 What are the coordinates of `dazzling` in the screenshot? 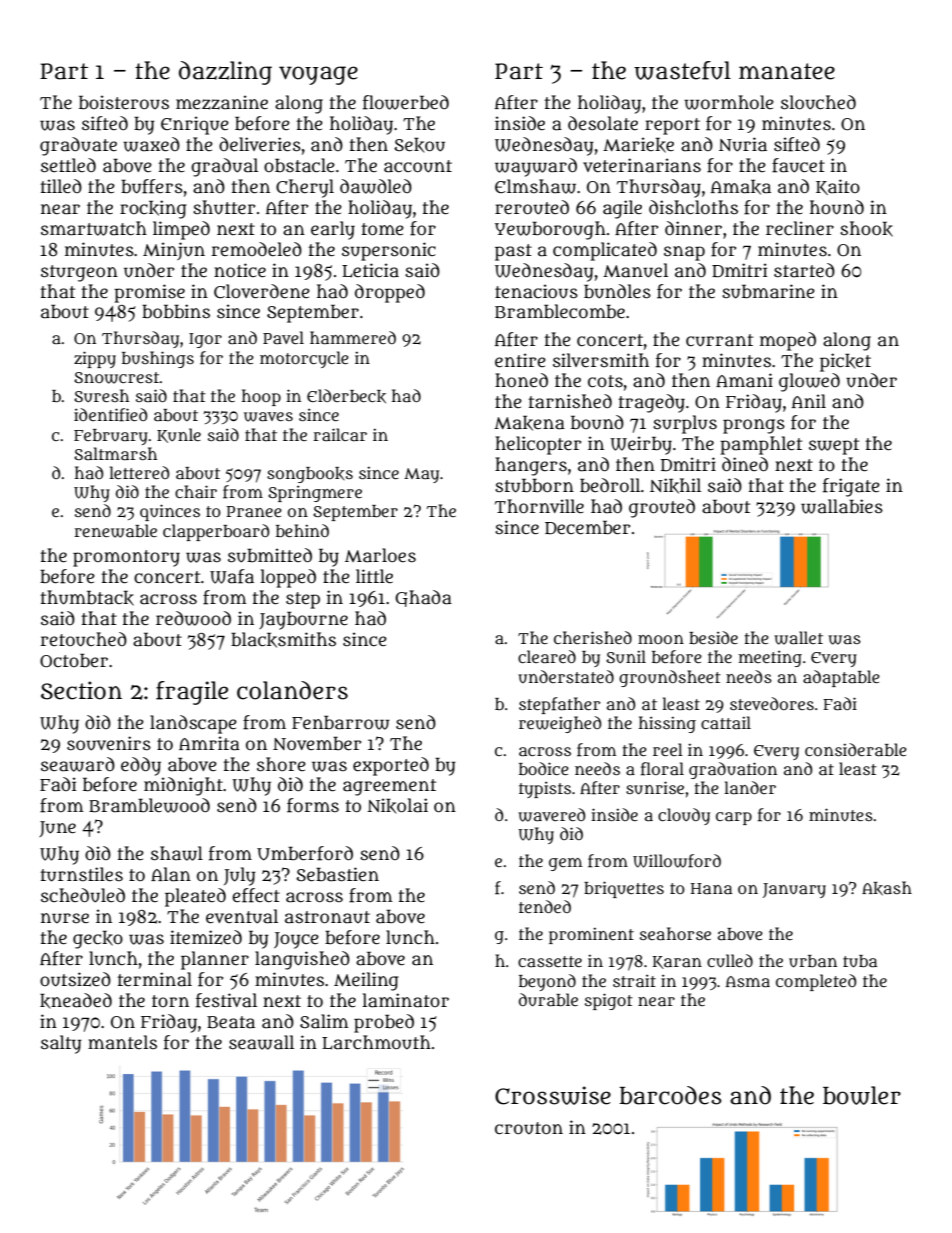 It's located at (225, 73).
